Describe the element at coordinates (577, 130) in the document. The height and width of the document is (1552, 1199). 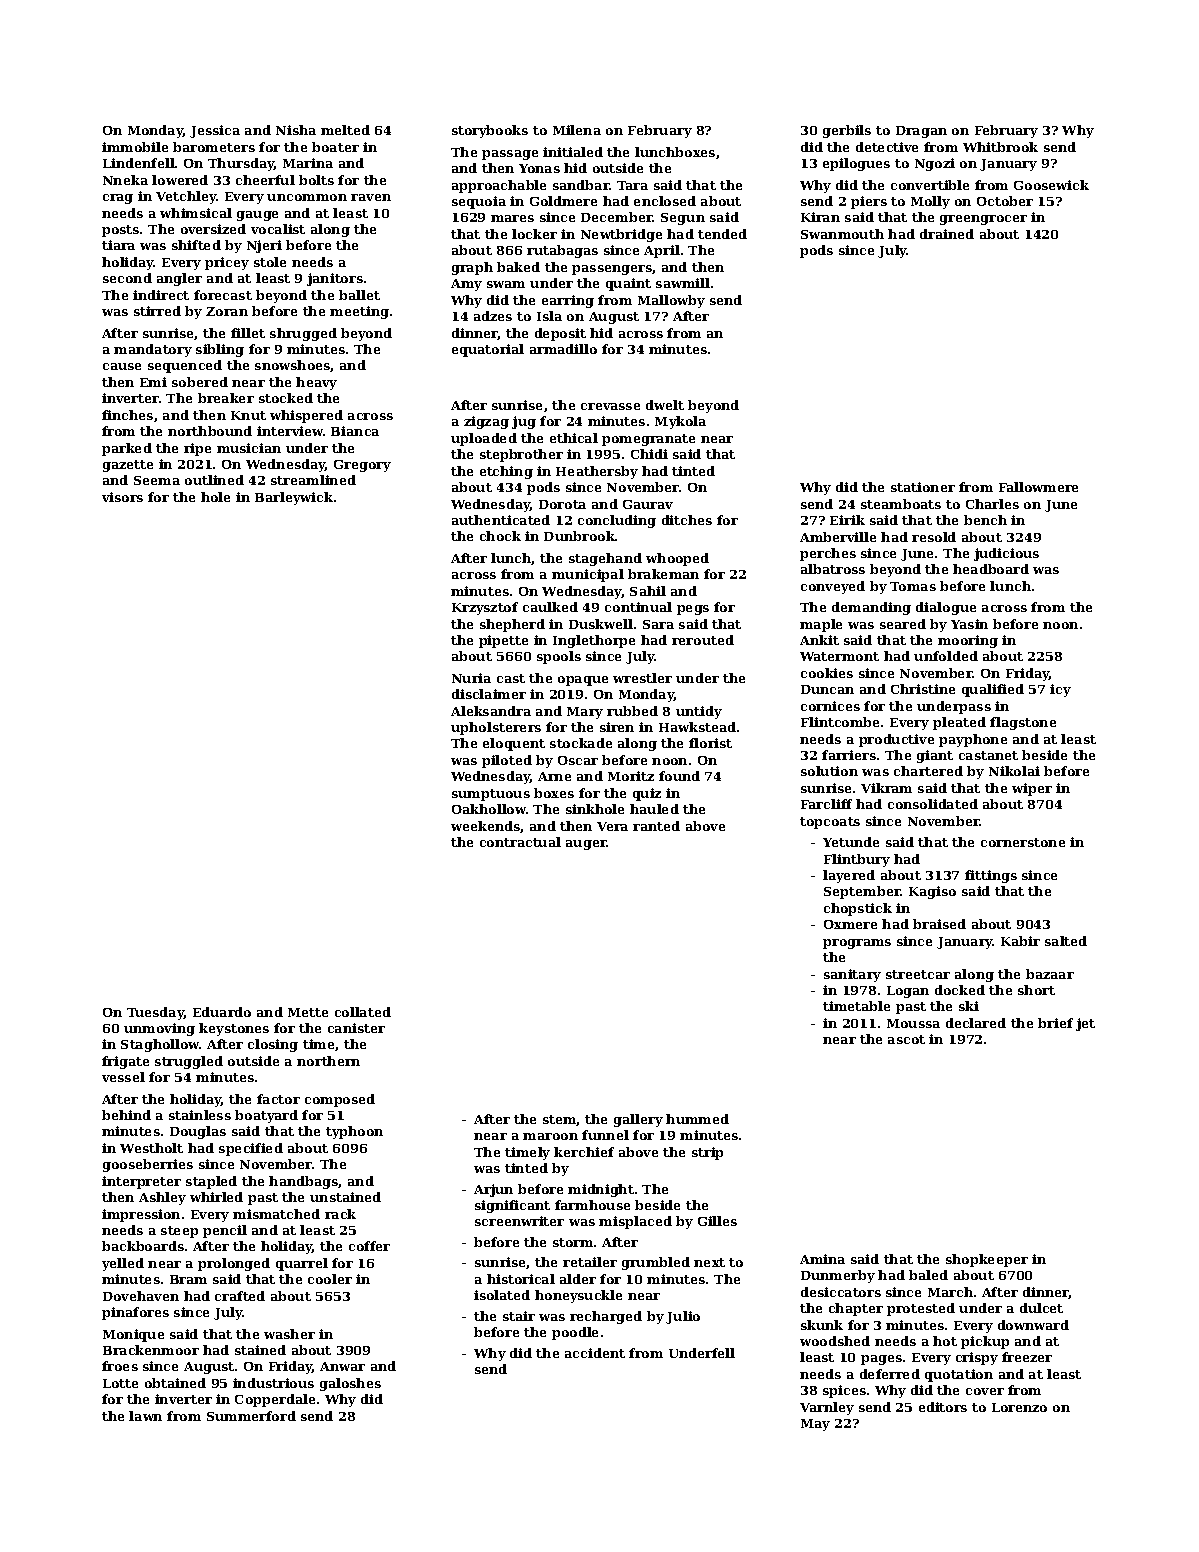
I see `Milena` at that location.
